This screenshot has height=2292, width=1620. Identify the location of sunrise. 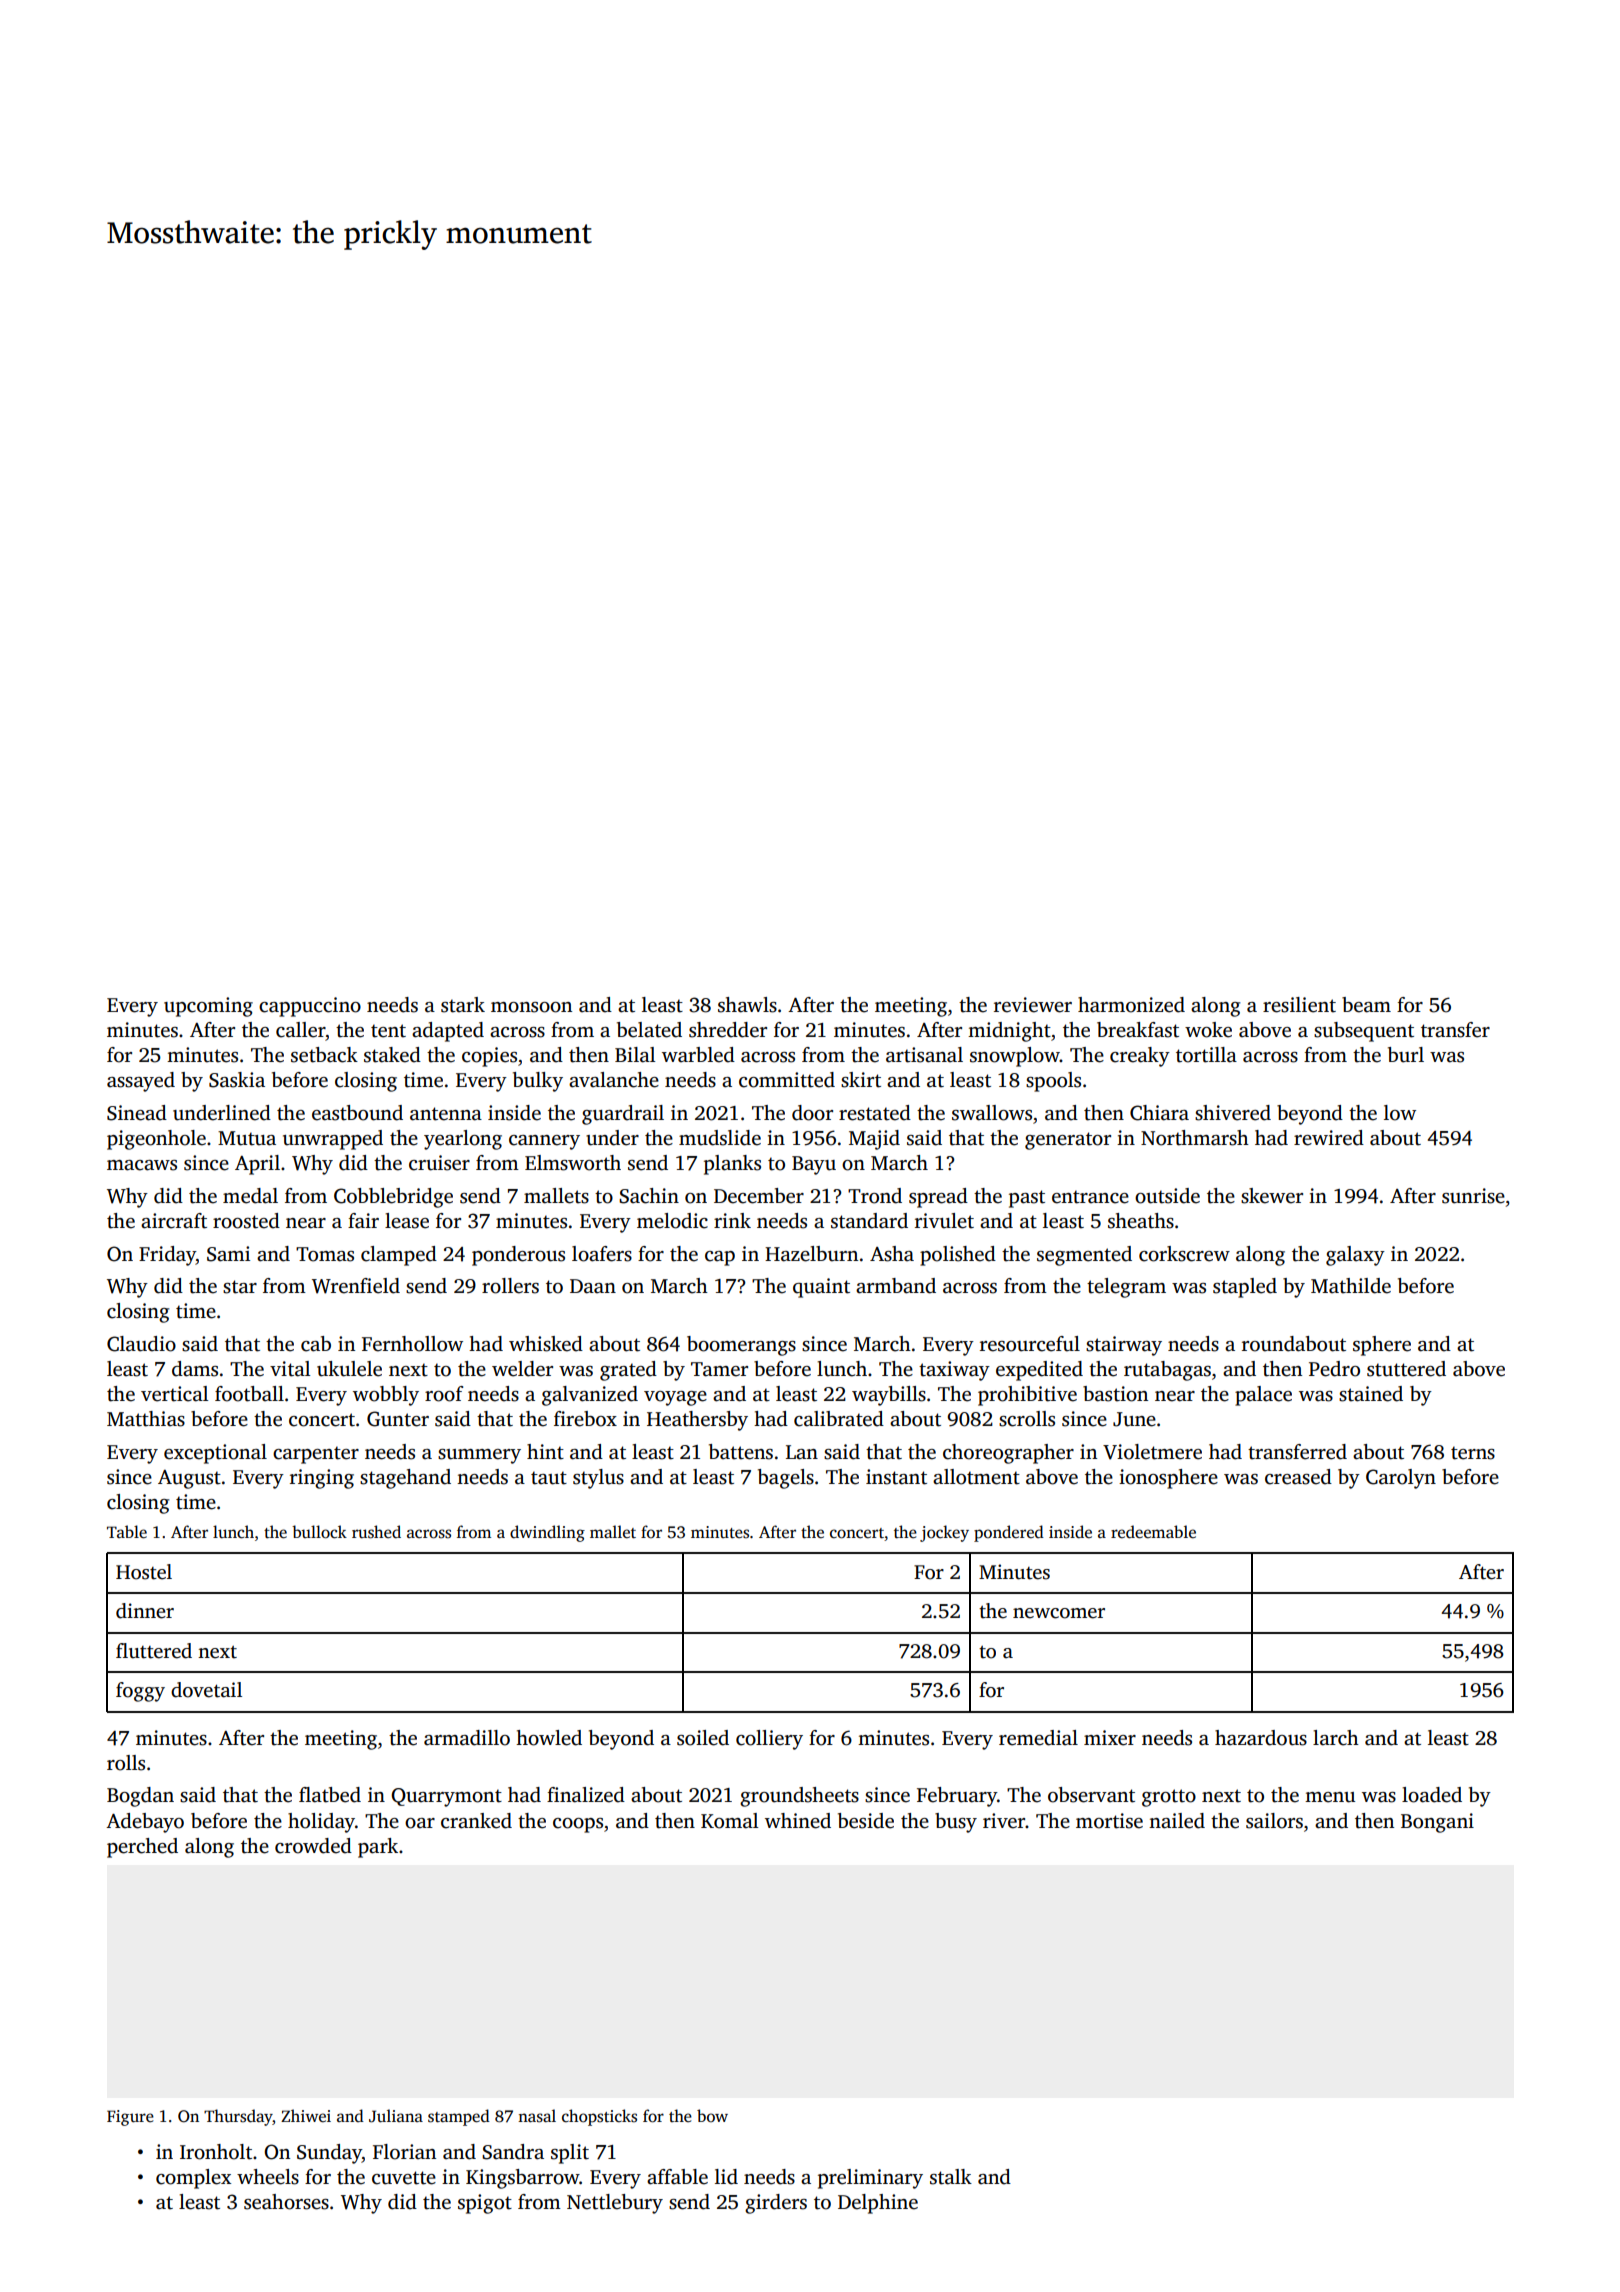
(1473, 1196).
